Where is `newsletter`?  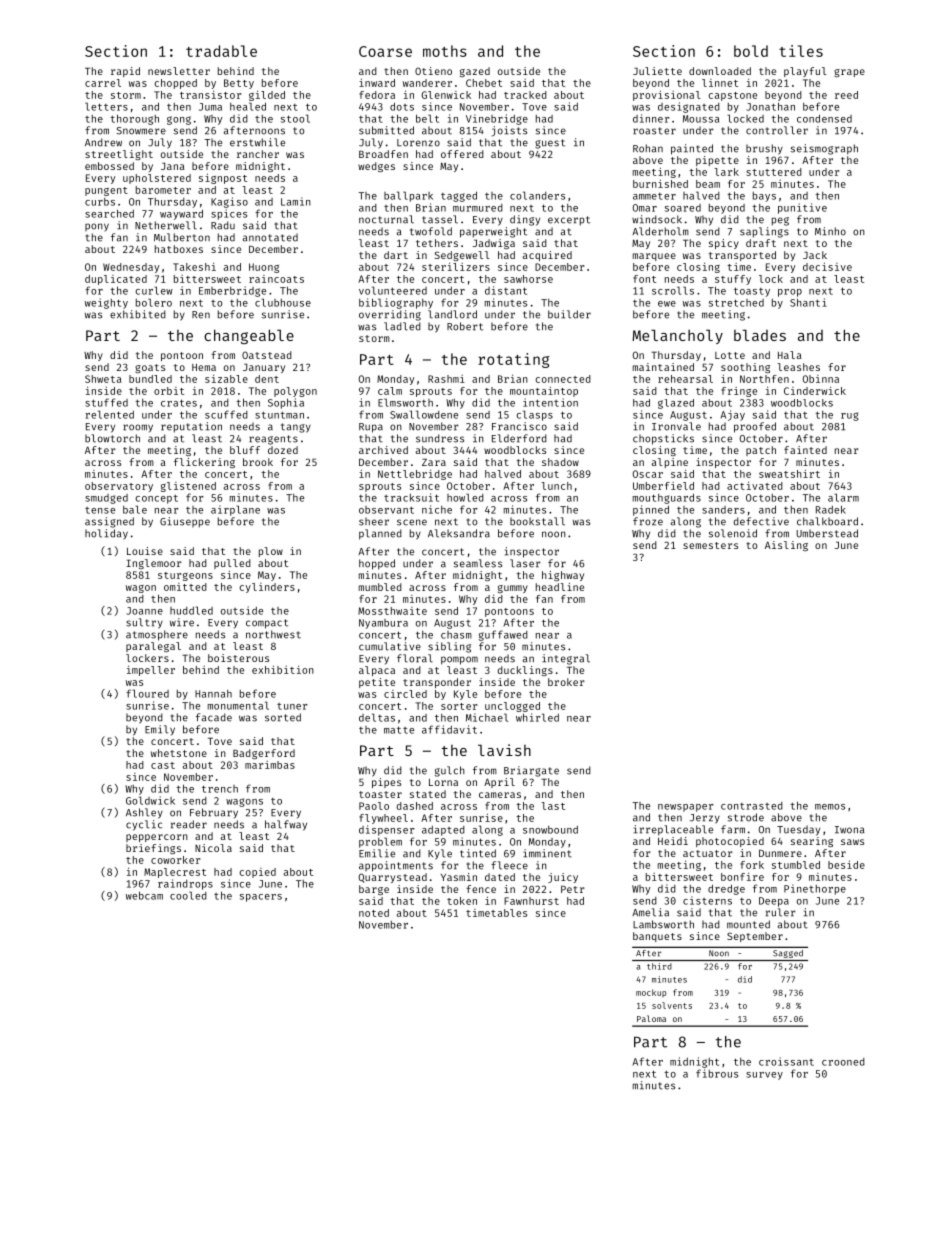
newsletter is located at coordinates (179, 71).
